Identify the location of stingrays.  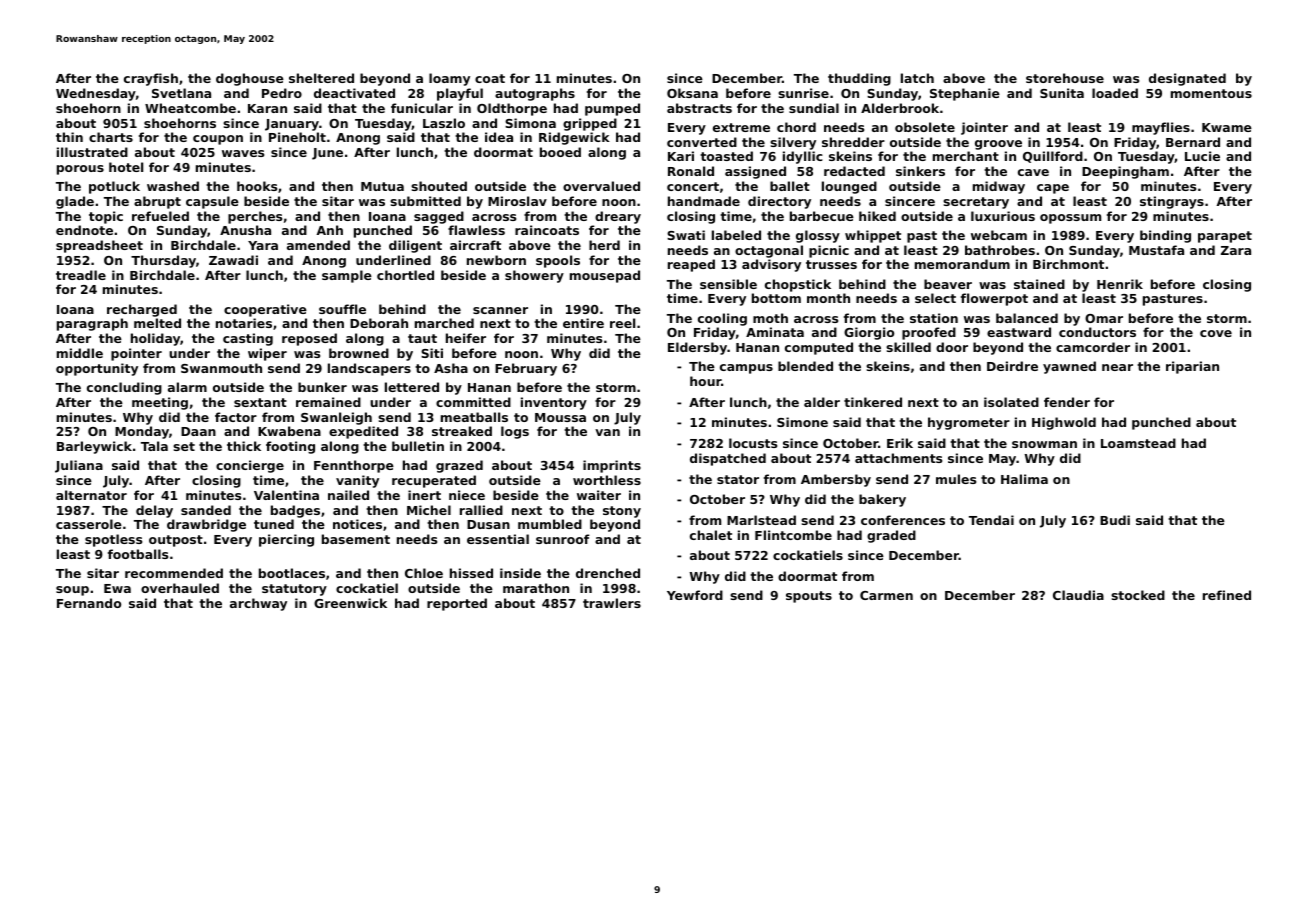
(1172, 202).
